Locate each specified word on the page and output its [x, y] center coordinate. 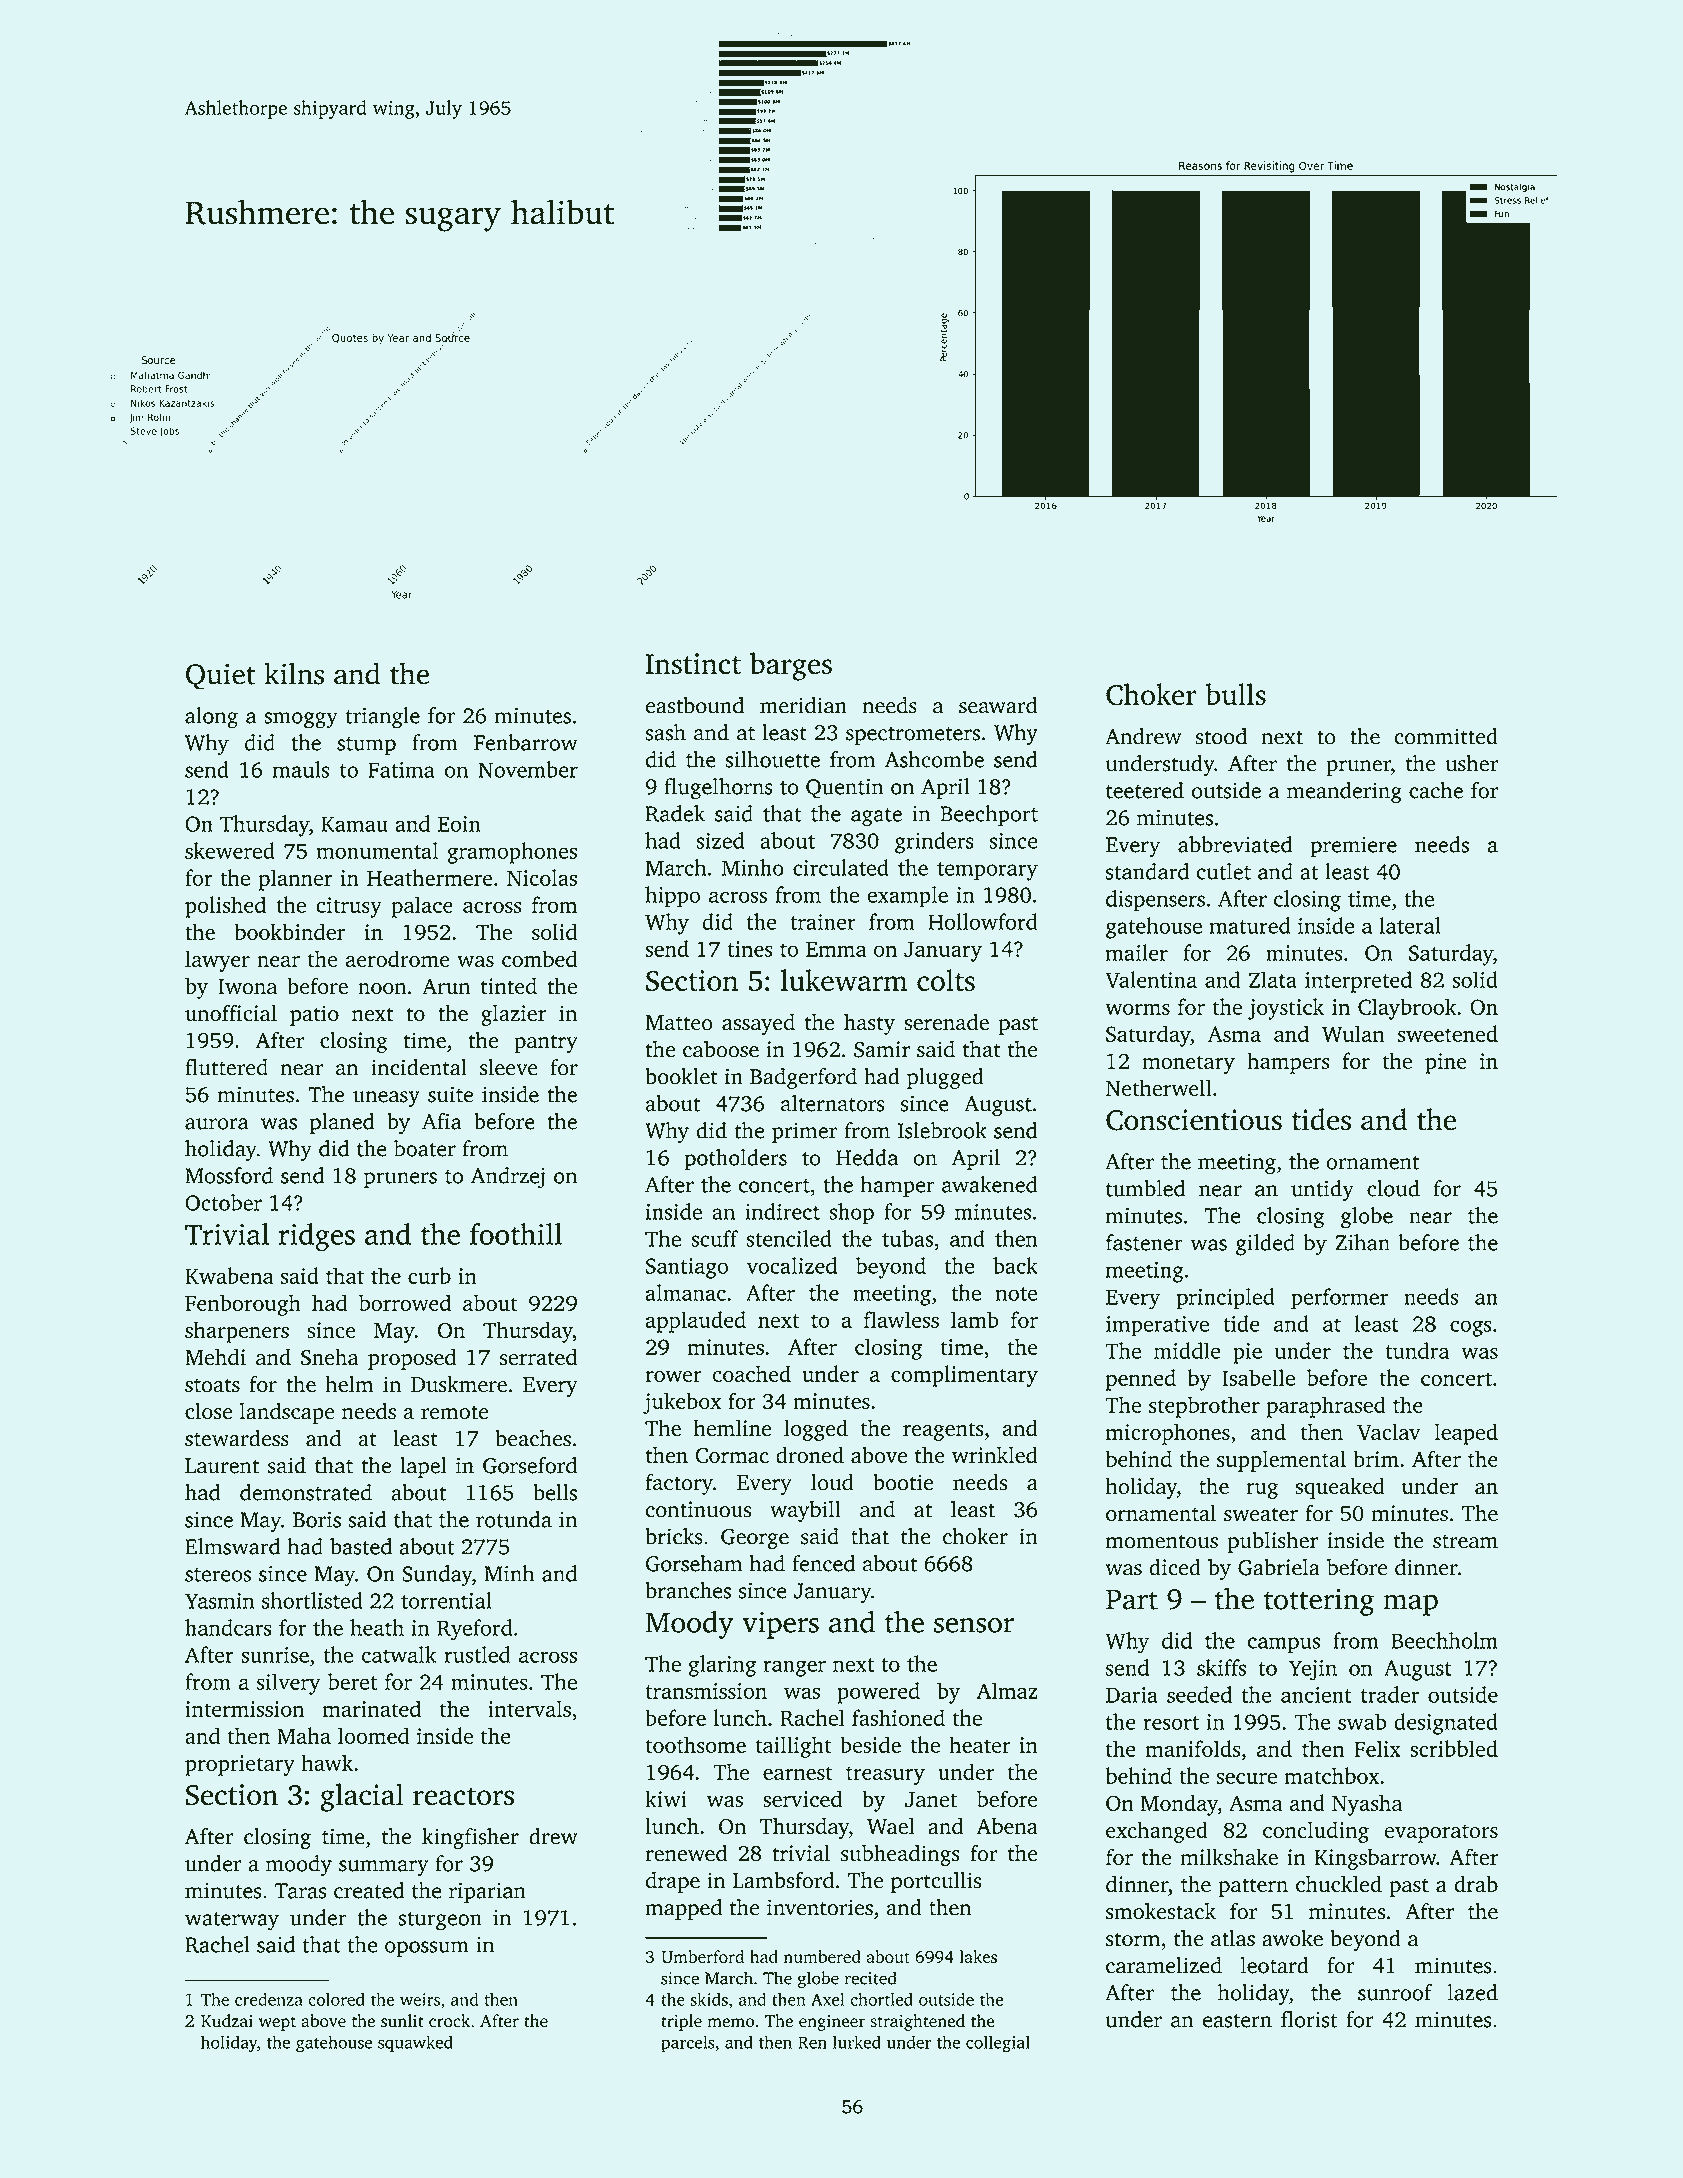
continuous [698, 1509]
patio [314, 1015]
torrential [446, 1600]
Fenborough [243, 1305]
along [211, 718]
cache [1436, 790]
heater [980, 1744]
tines [750, 949]
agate [876, 817]
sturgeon [440, 1921]
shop [851, 1214]
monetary [1188, 1064]
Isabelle [1258, 1377]
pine [1446, 1063]
